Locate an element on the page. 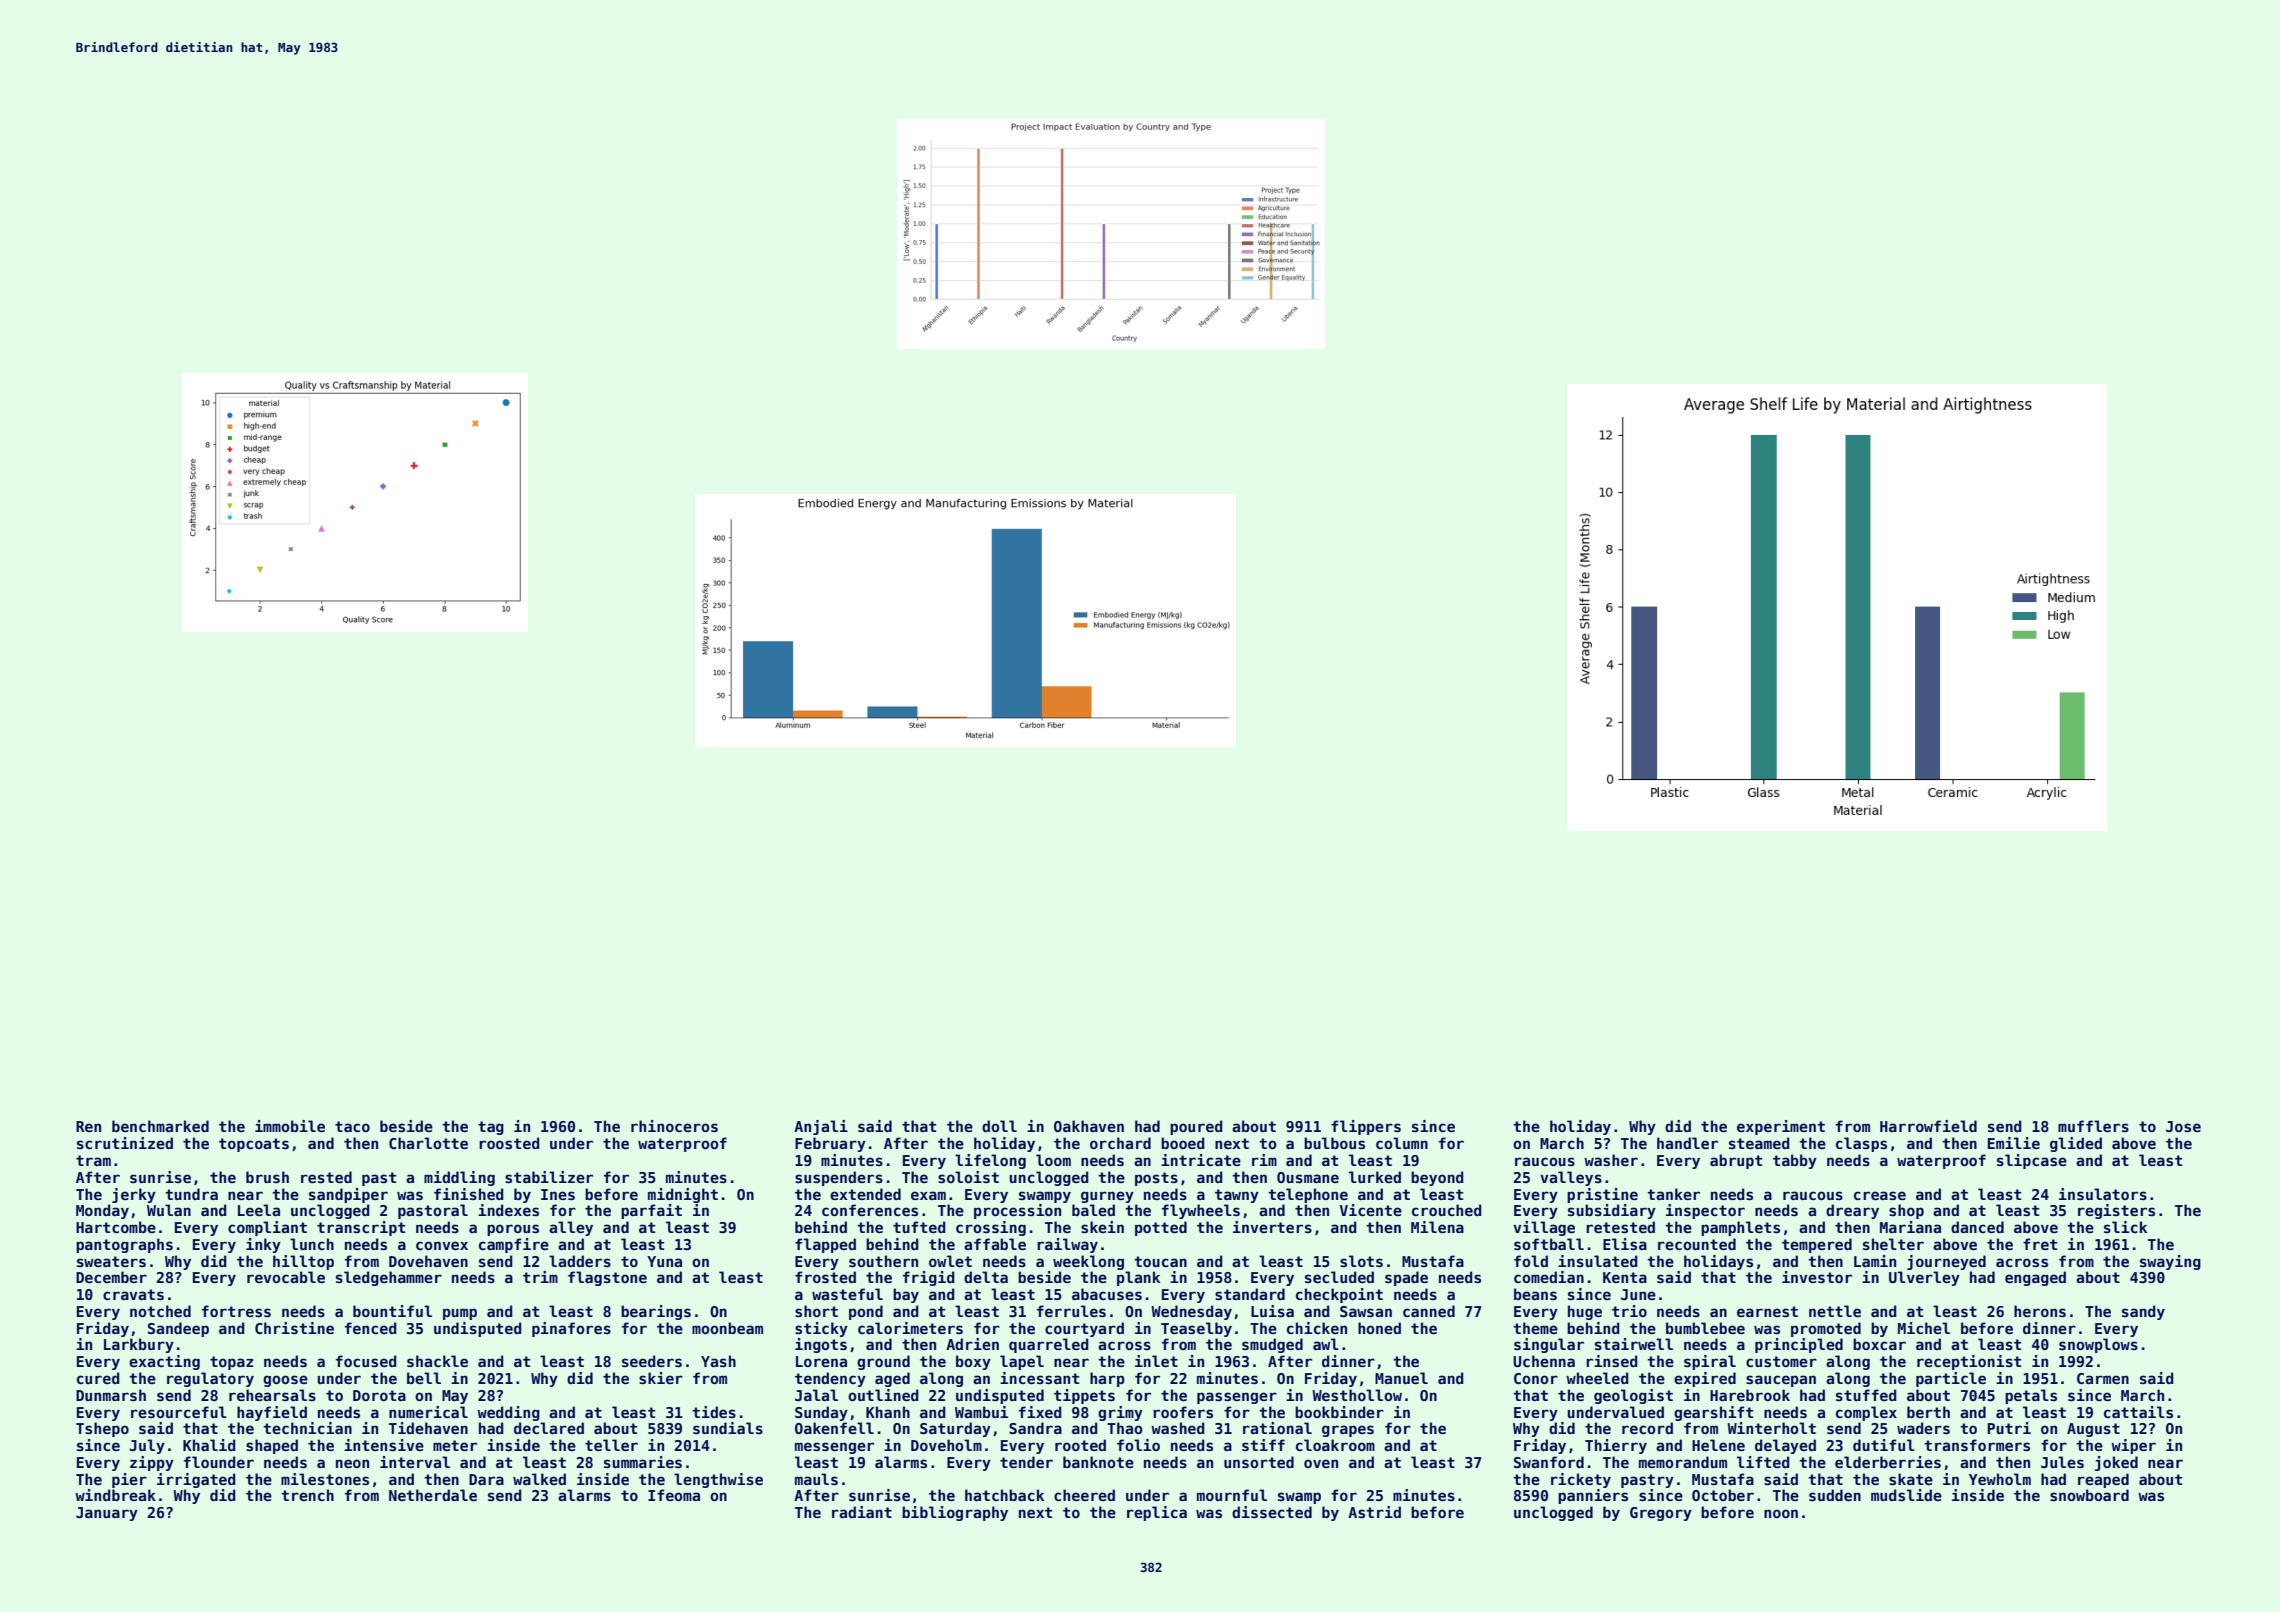  shackle is located at coordinates (437, 1361).
